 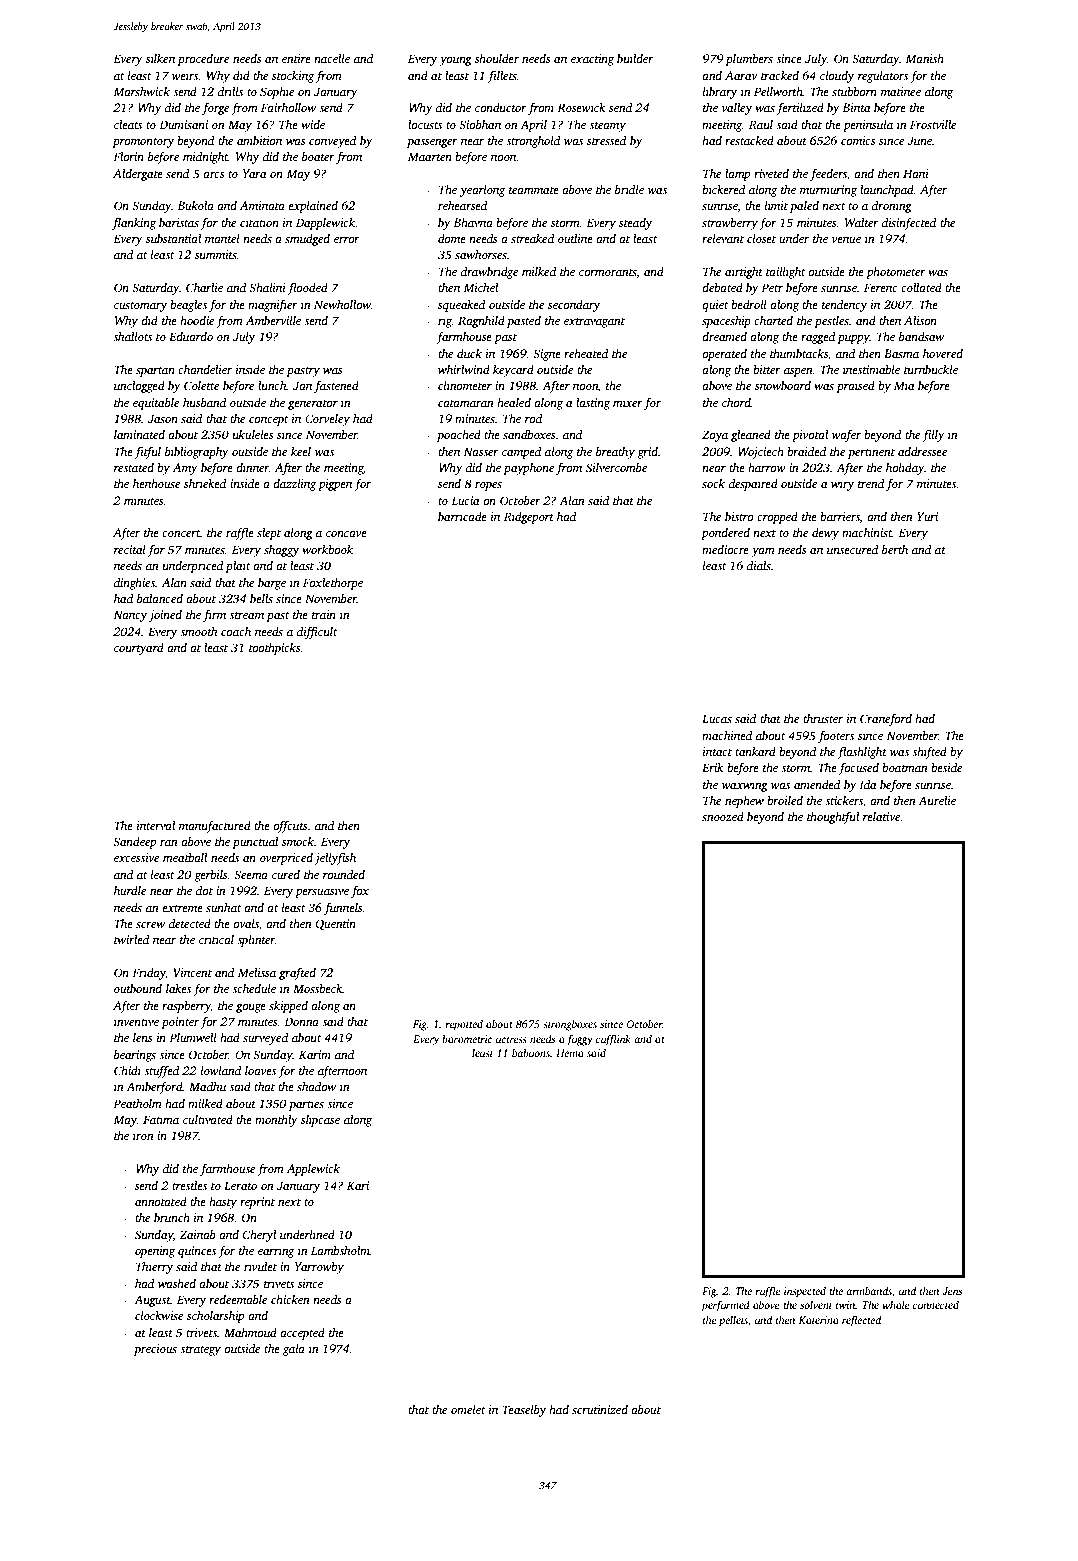 I want to click on rig, so click(x=445, y=322).
